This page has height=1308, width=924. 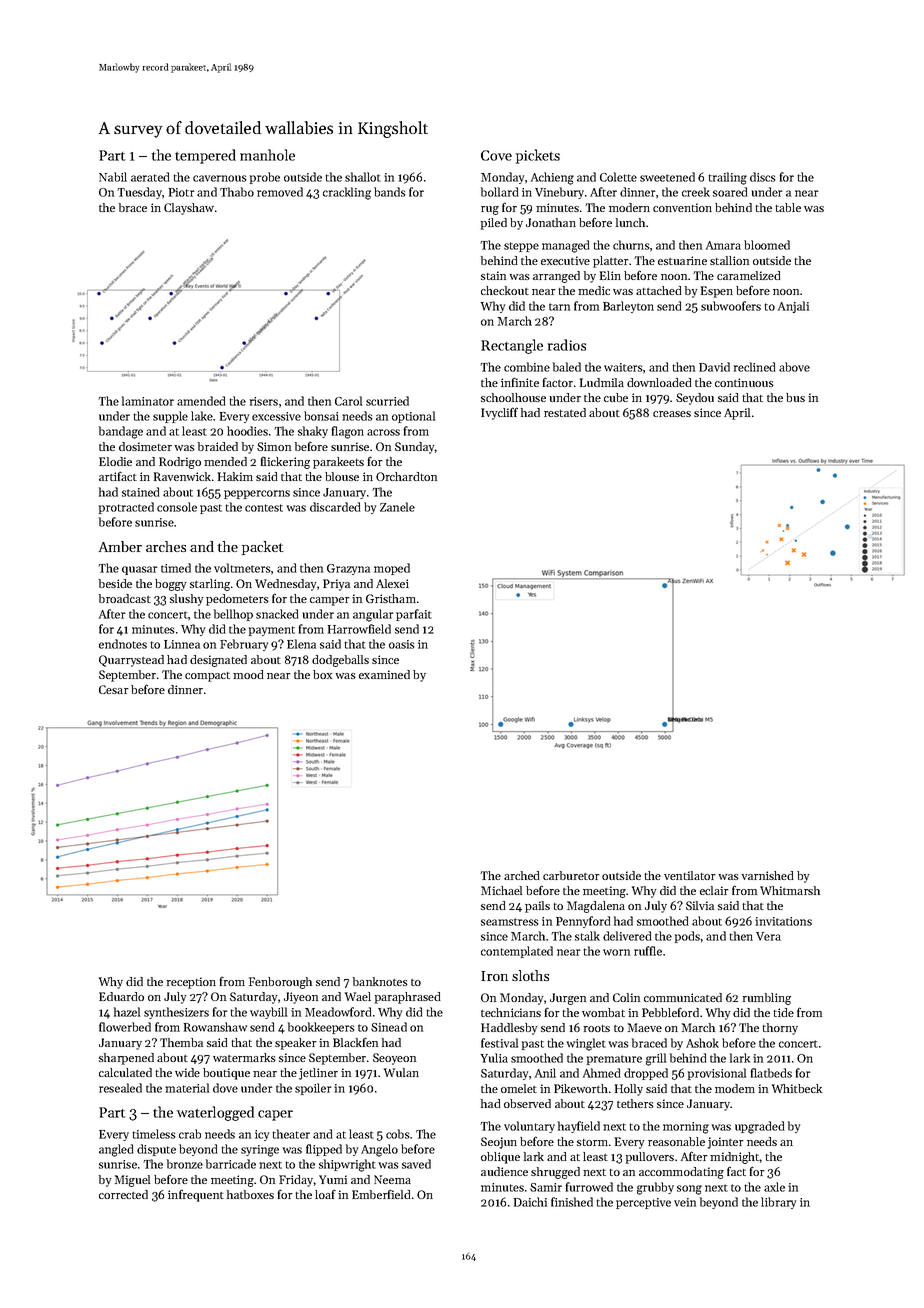 What do you see at coordinates (126, 508) in the page?
I see `protracted` at bounding box center [126, 508].
